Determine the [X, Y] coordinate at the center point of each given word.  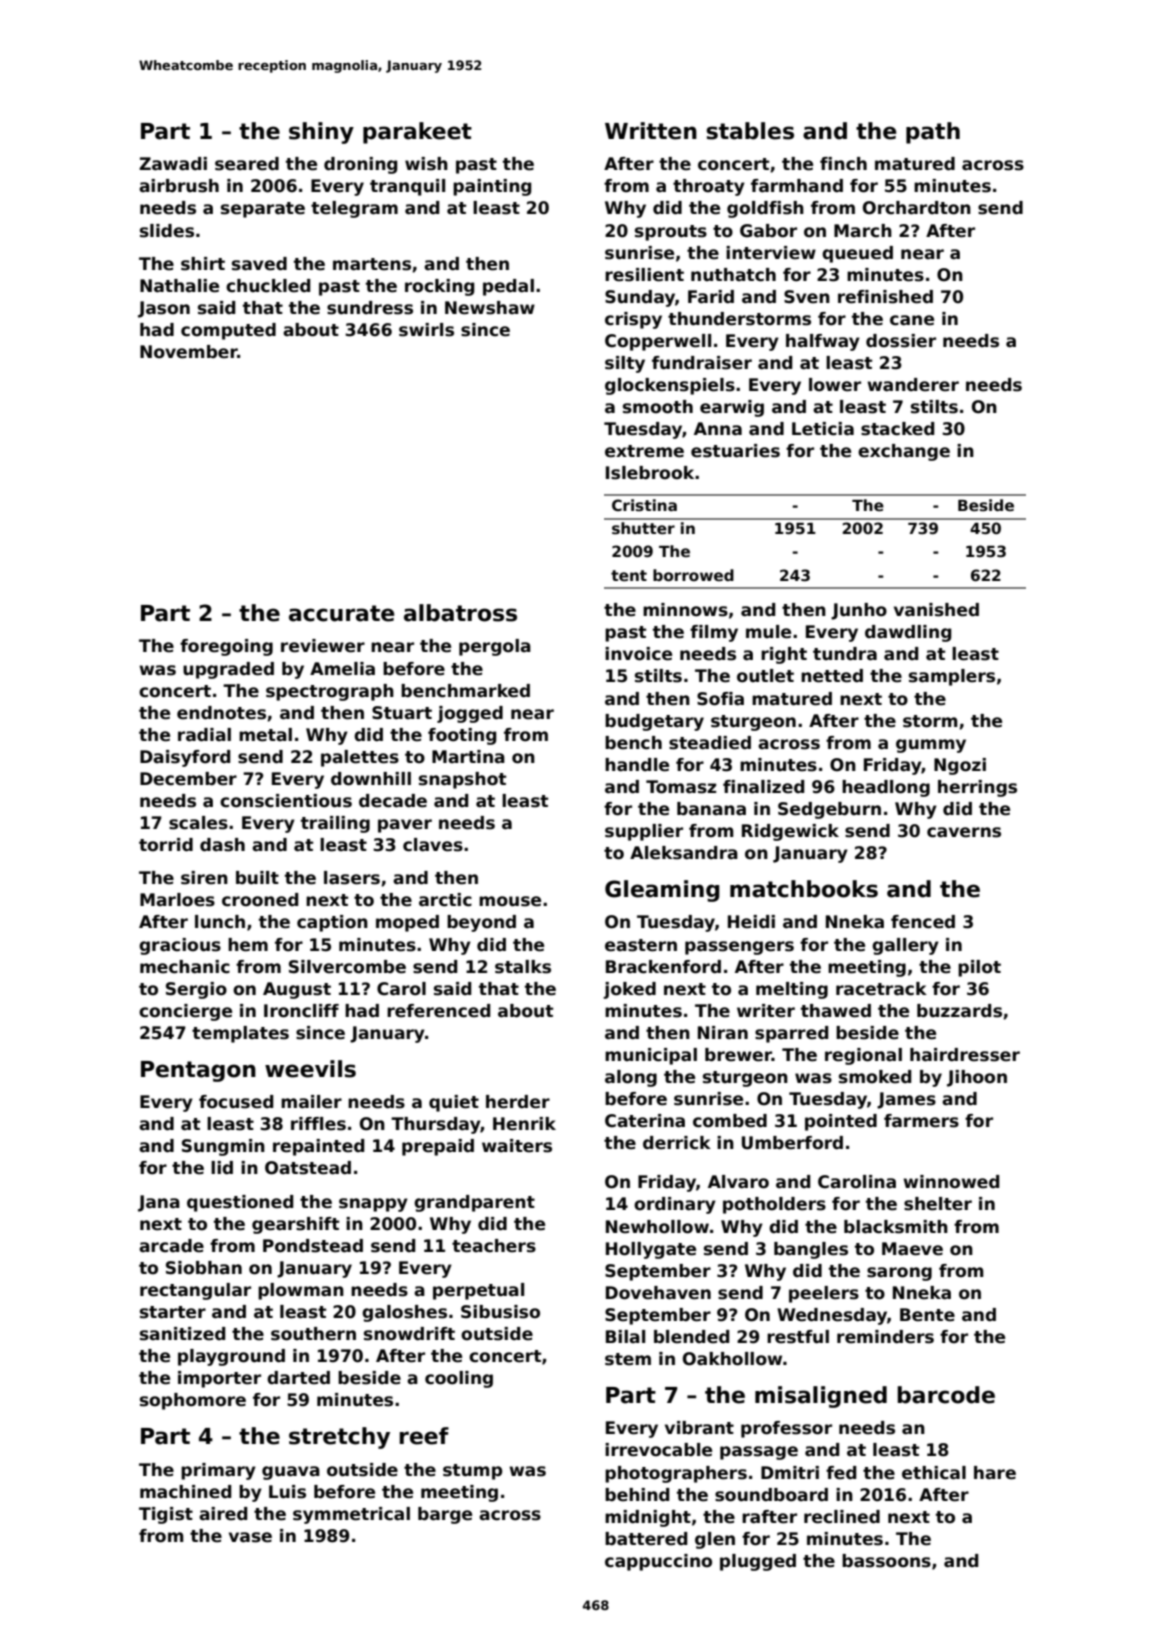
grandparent [474, 1203]
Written [651, 131]
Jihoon [977, 1078]
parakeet [417, 133]
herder [518, 1102]
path [933, 133]
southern [313, 1334]
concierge [185, 1012]
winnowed [951, 1182]
